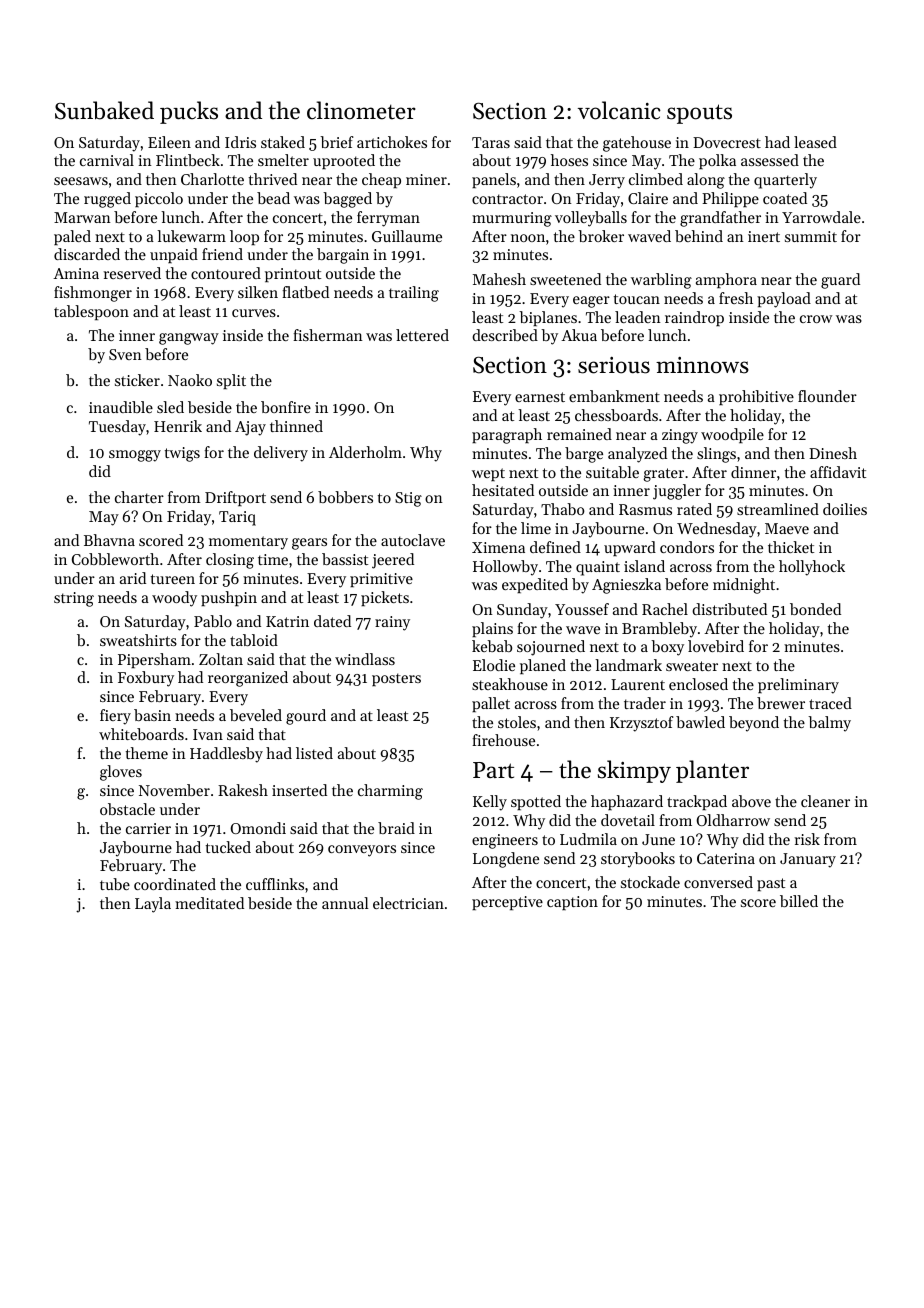 This screenshot has height=1308, width=924. Describe the element at coordinates (381, 580) in the screenshot. I see `primitive` at that location.
